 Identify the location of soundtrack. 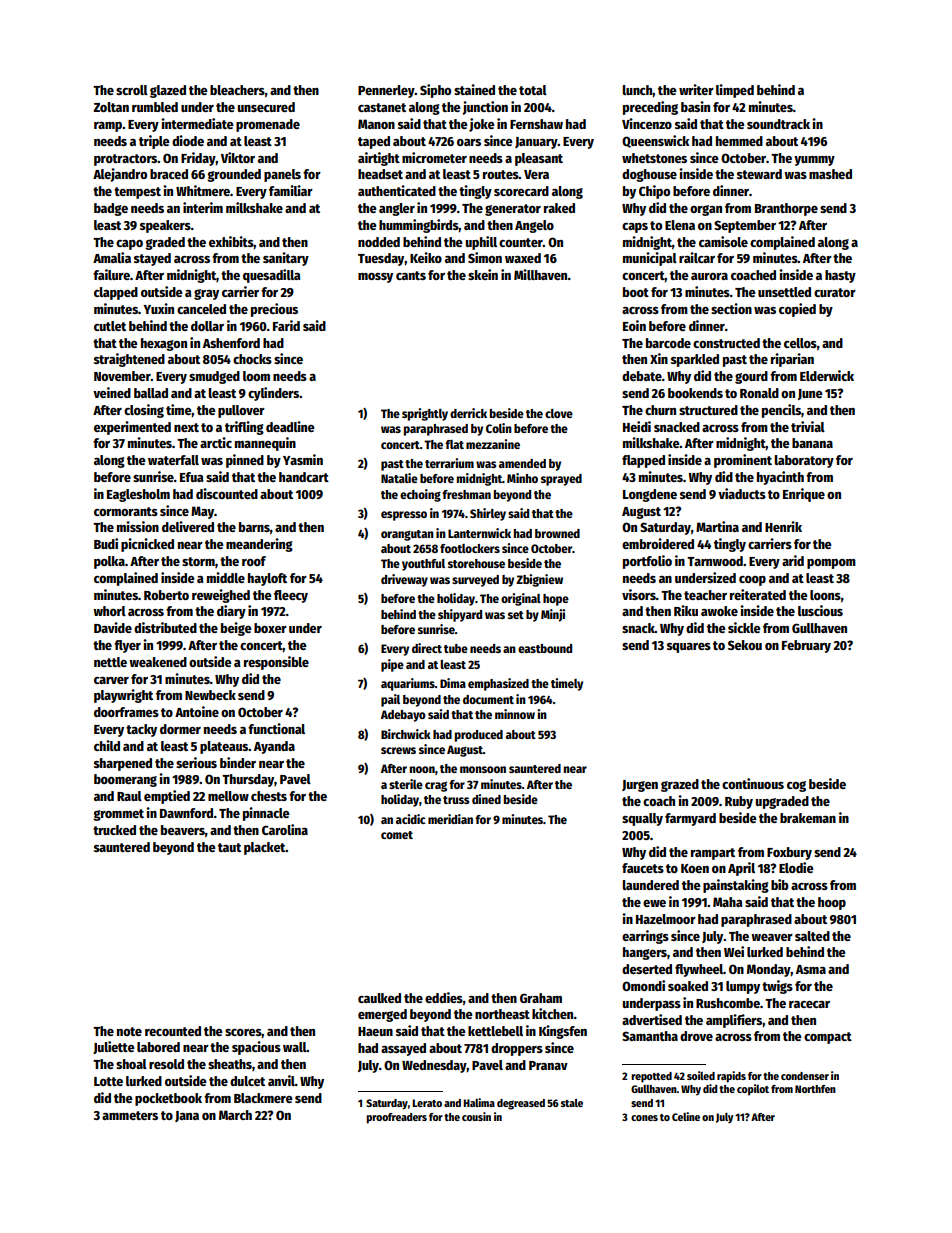
(778, 124).
